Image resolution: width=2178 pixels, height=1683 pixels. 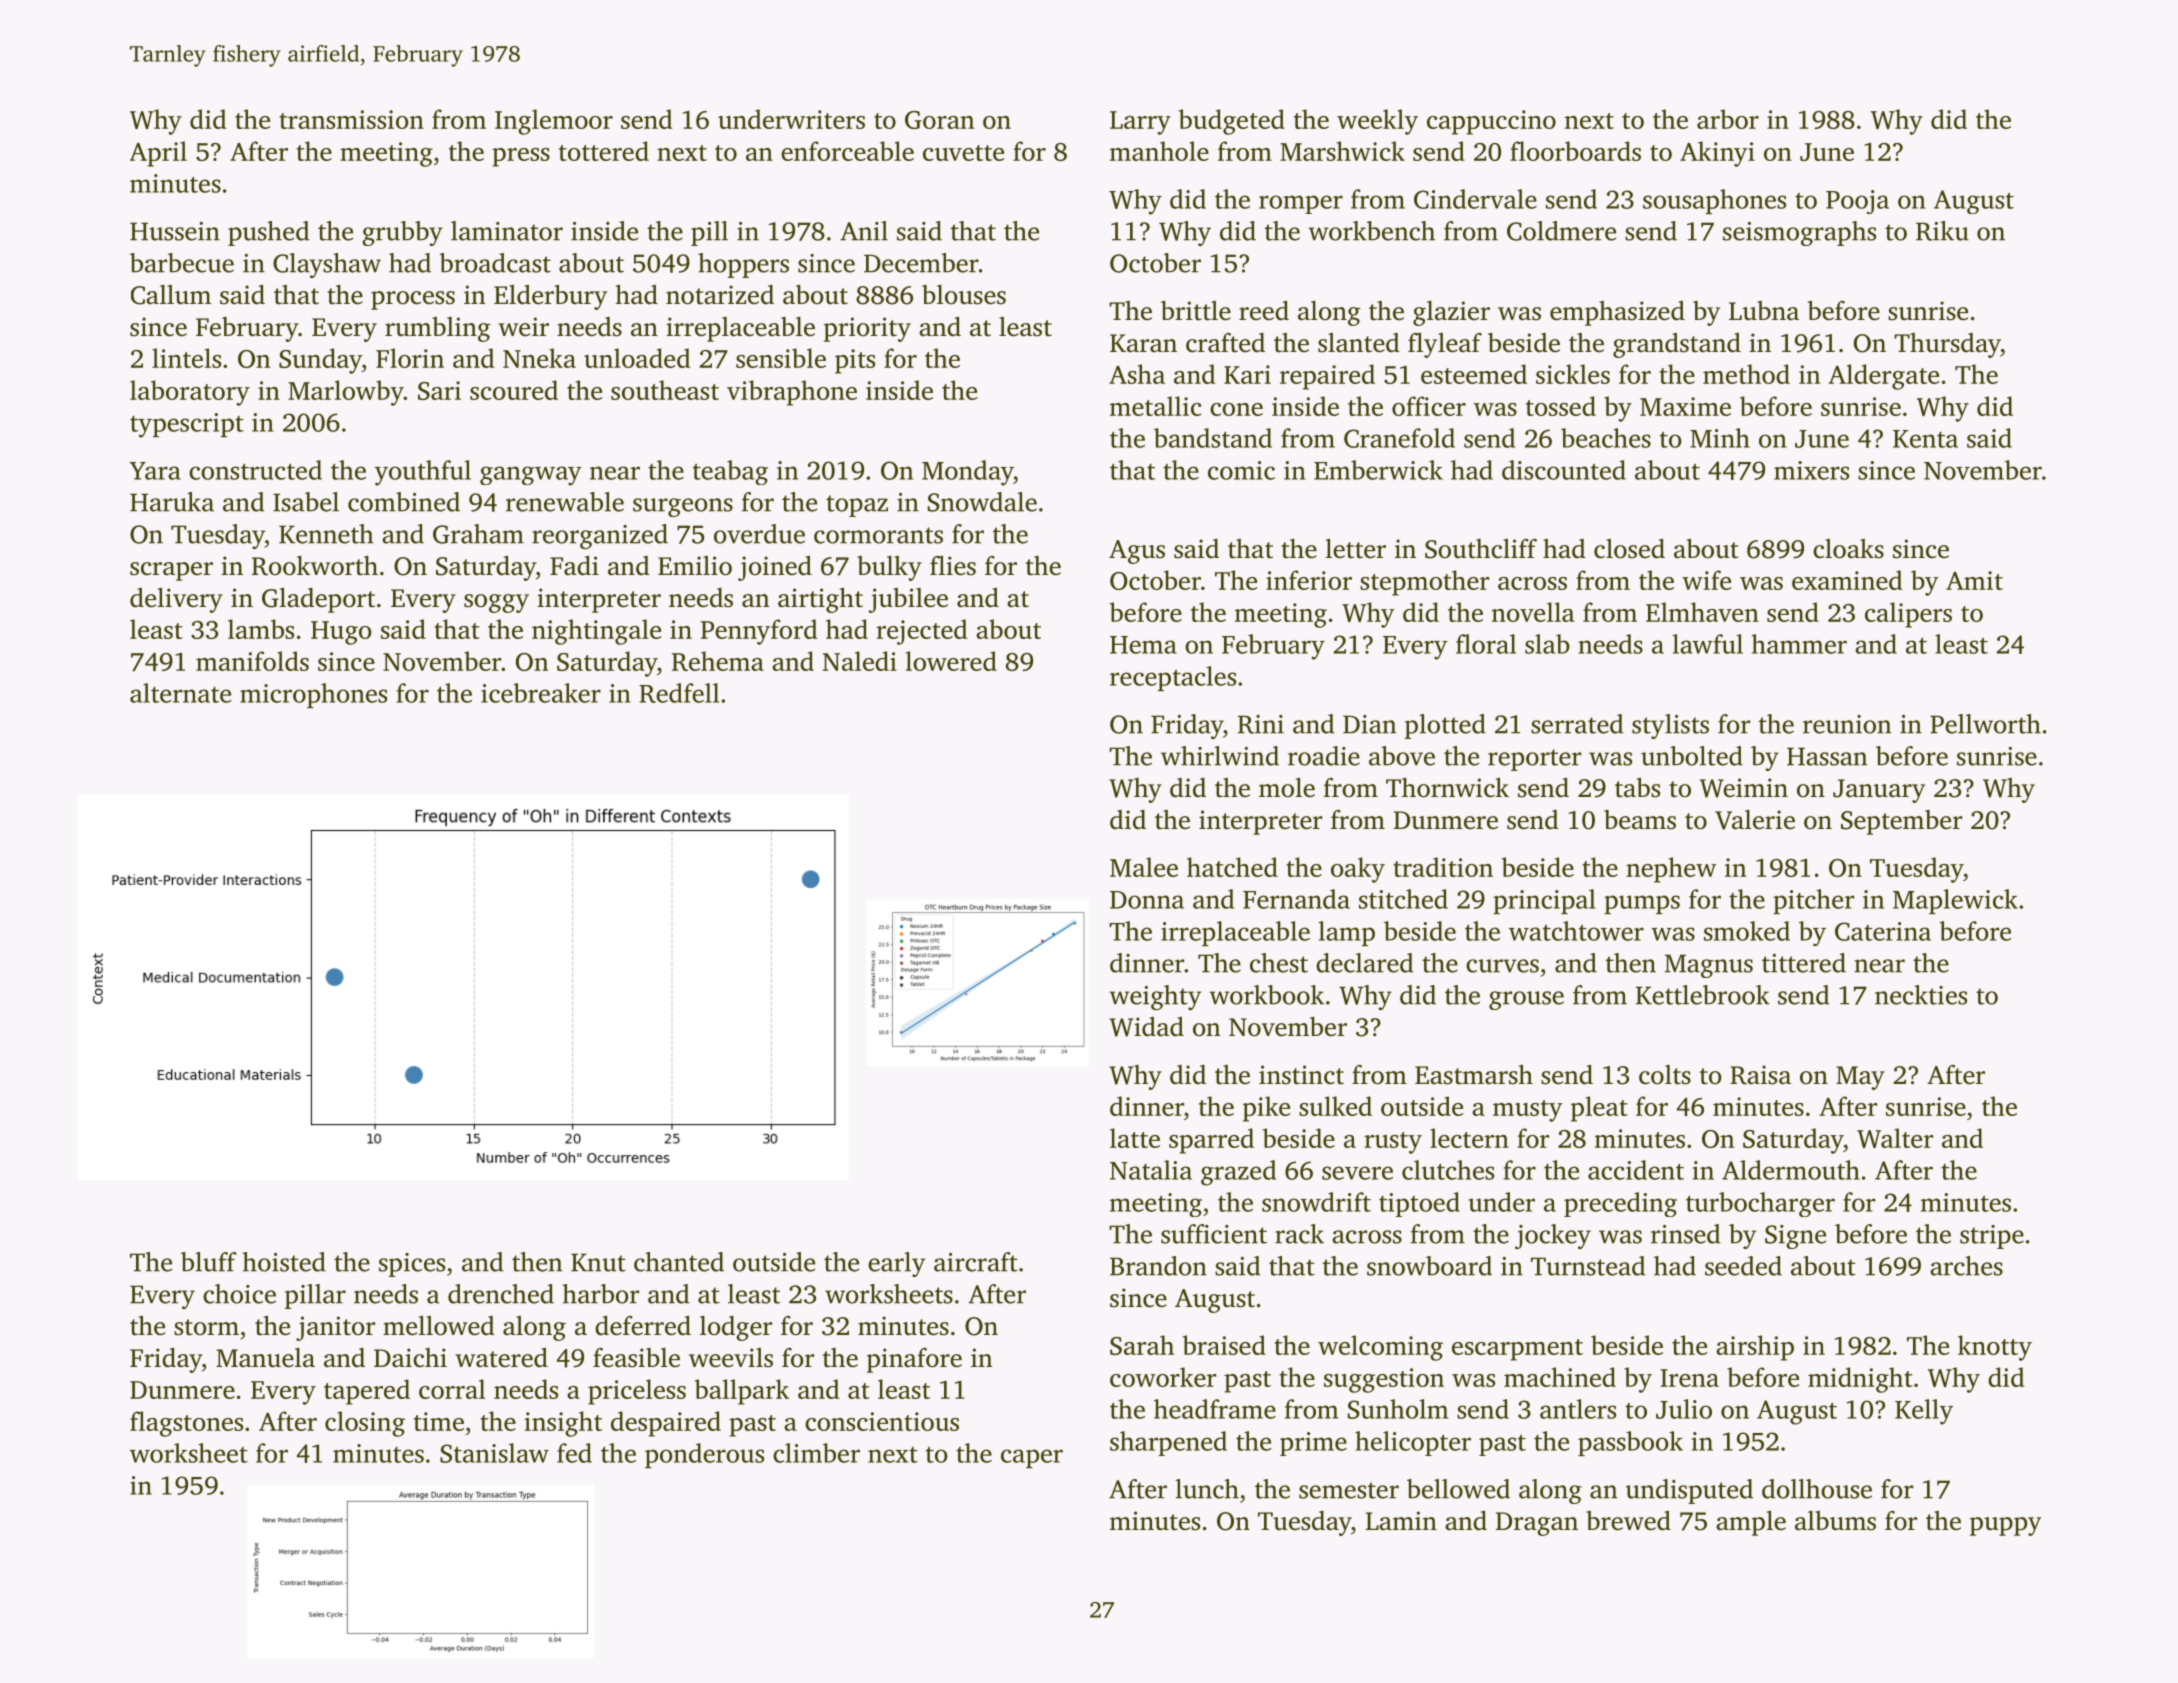 I want to click on alternate, so click(x=180, y=693).
